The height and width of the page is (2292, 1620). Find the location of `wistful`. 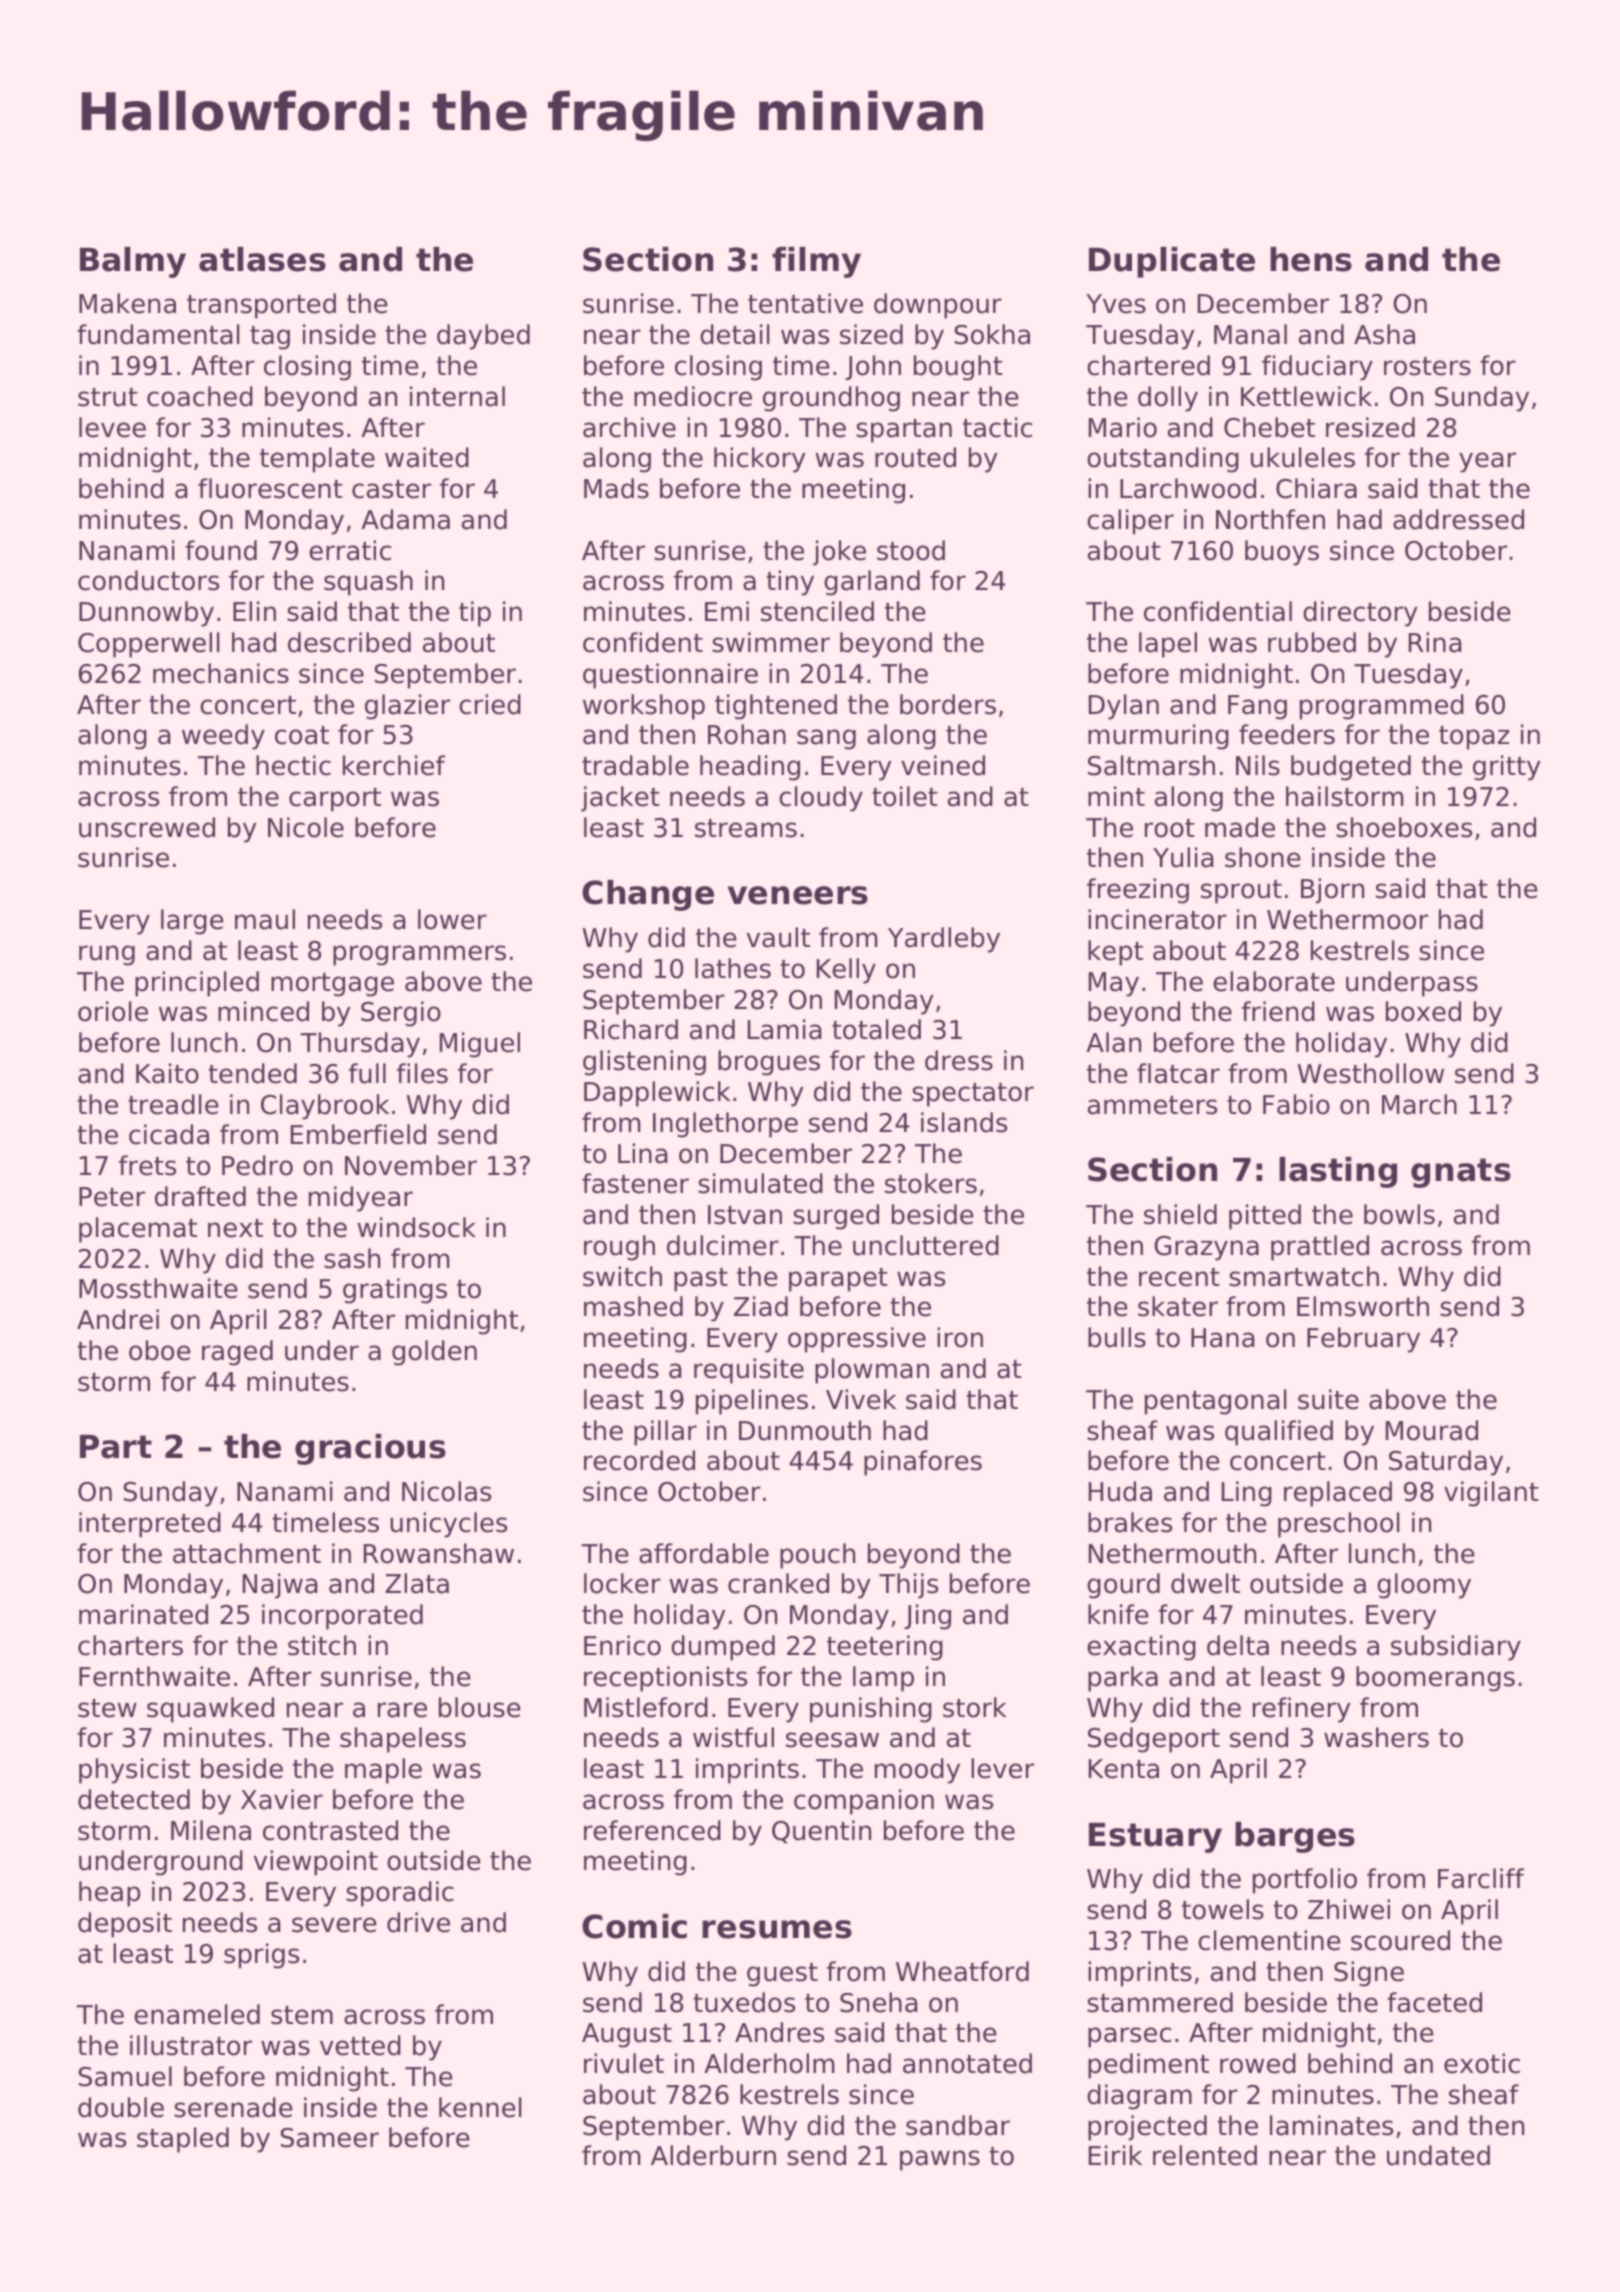

wistful is located at coordinates (733, 1737).
